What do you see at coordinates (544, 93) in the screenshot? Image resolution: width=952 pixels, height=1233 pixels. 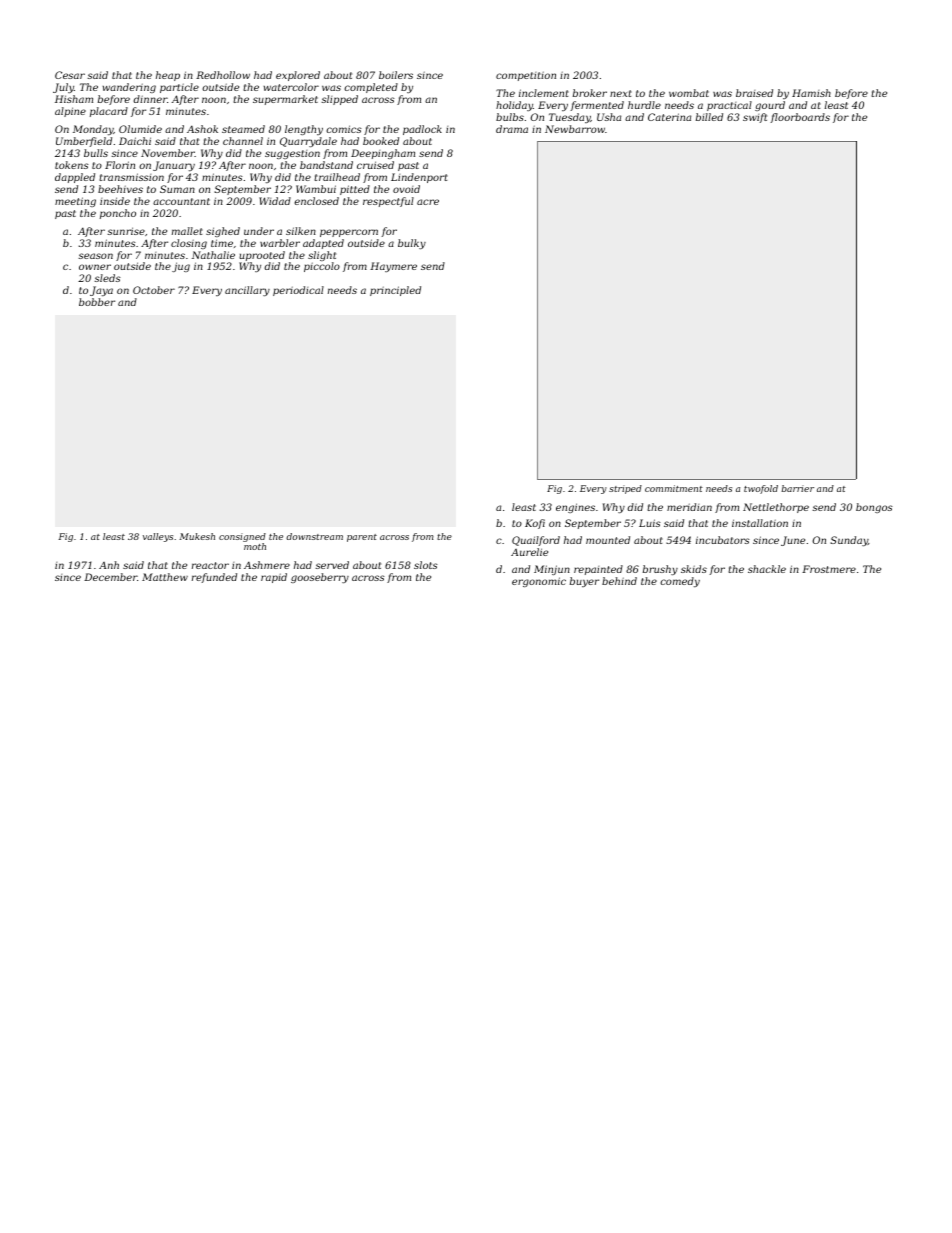 I see `inclement` at bounding box center [544, 93].
